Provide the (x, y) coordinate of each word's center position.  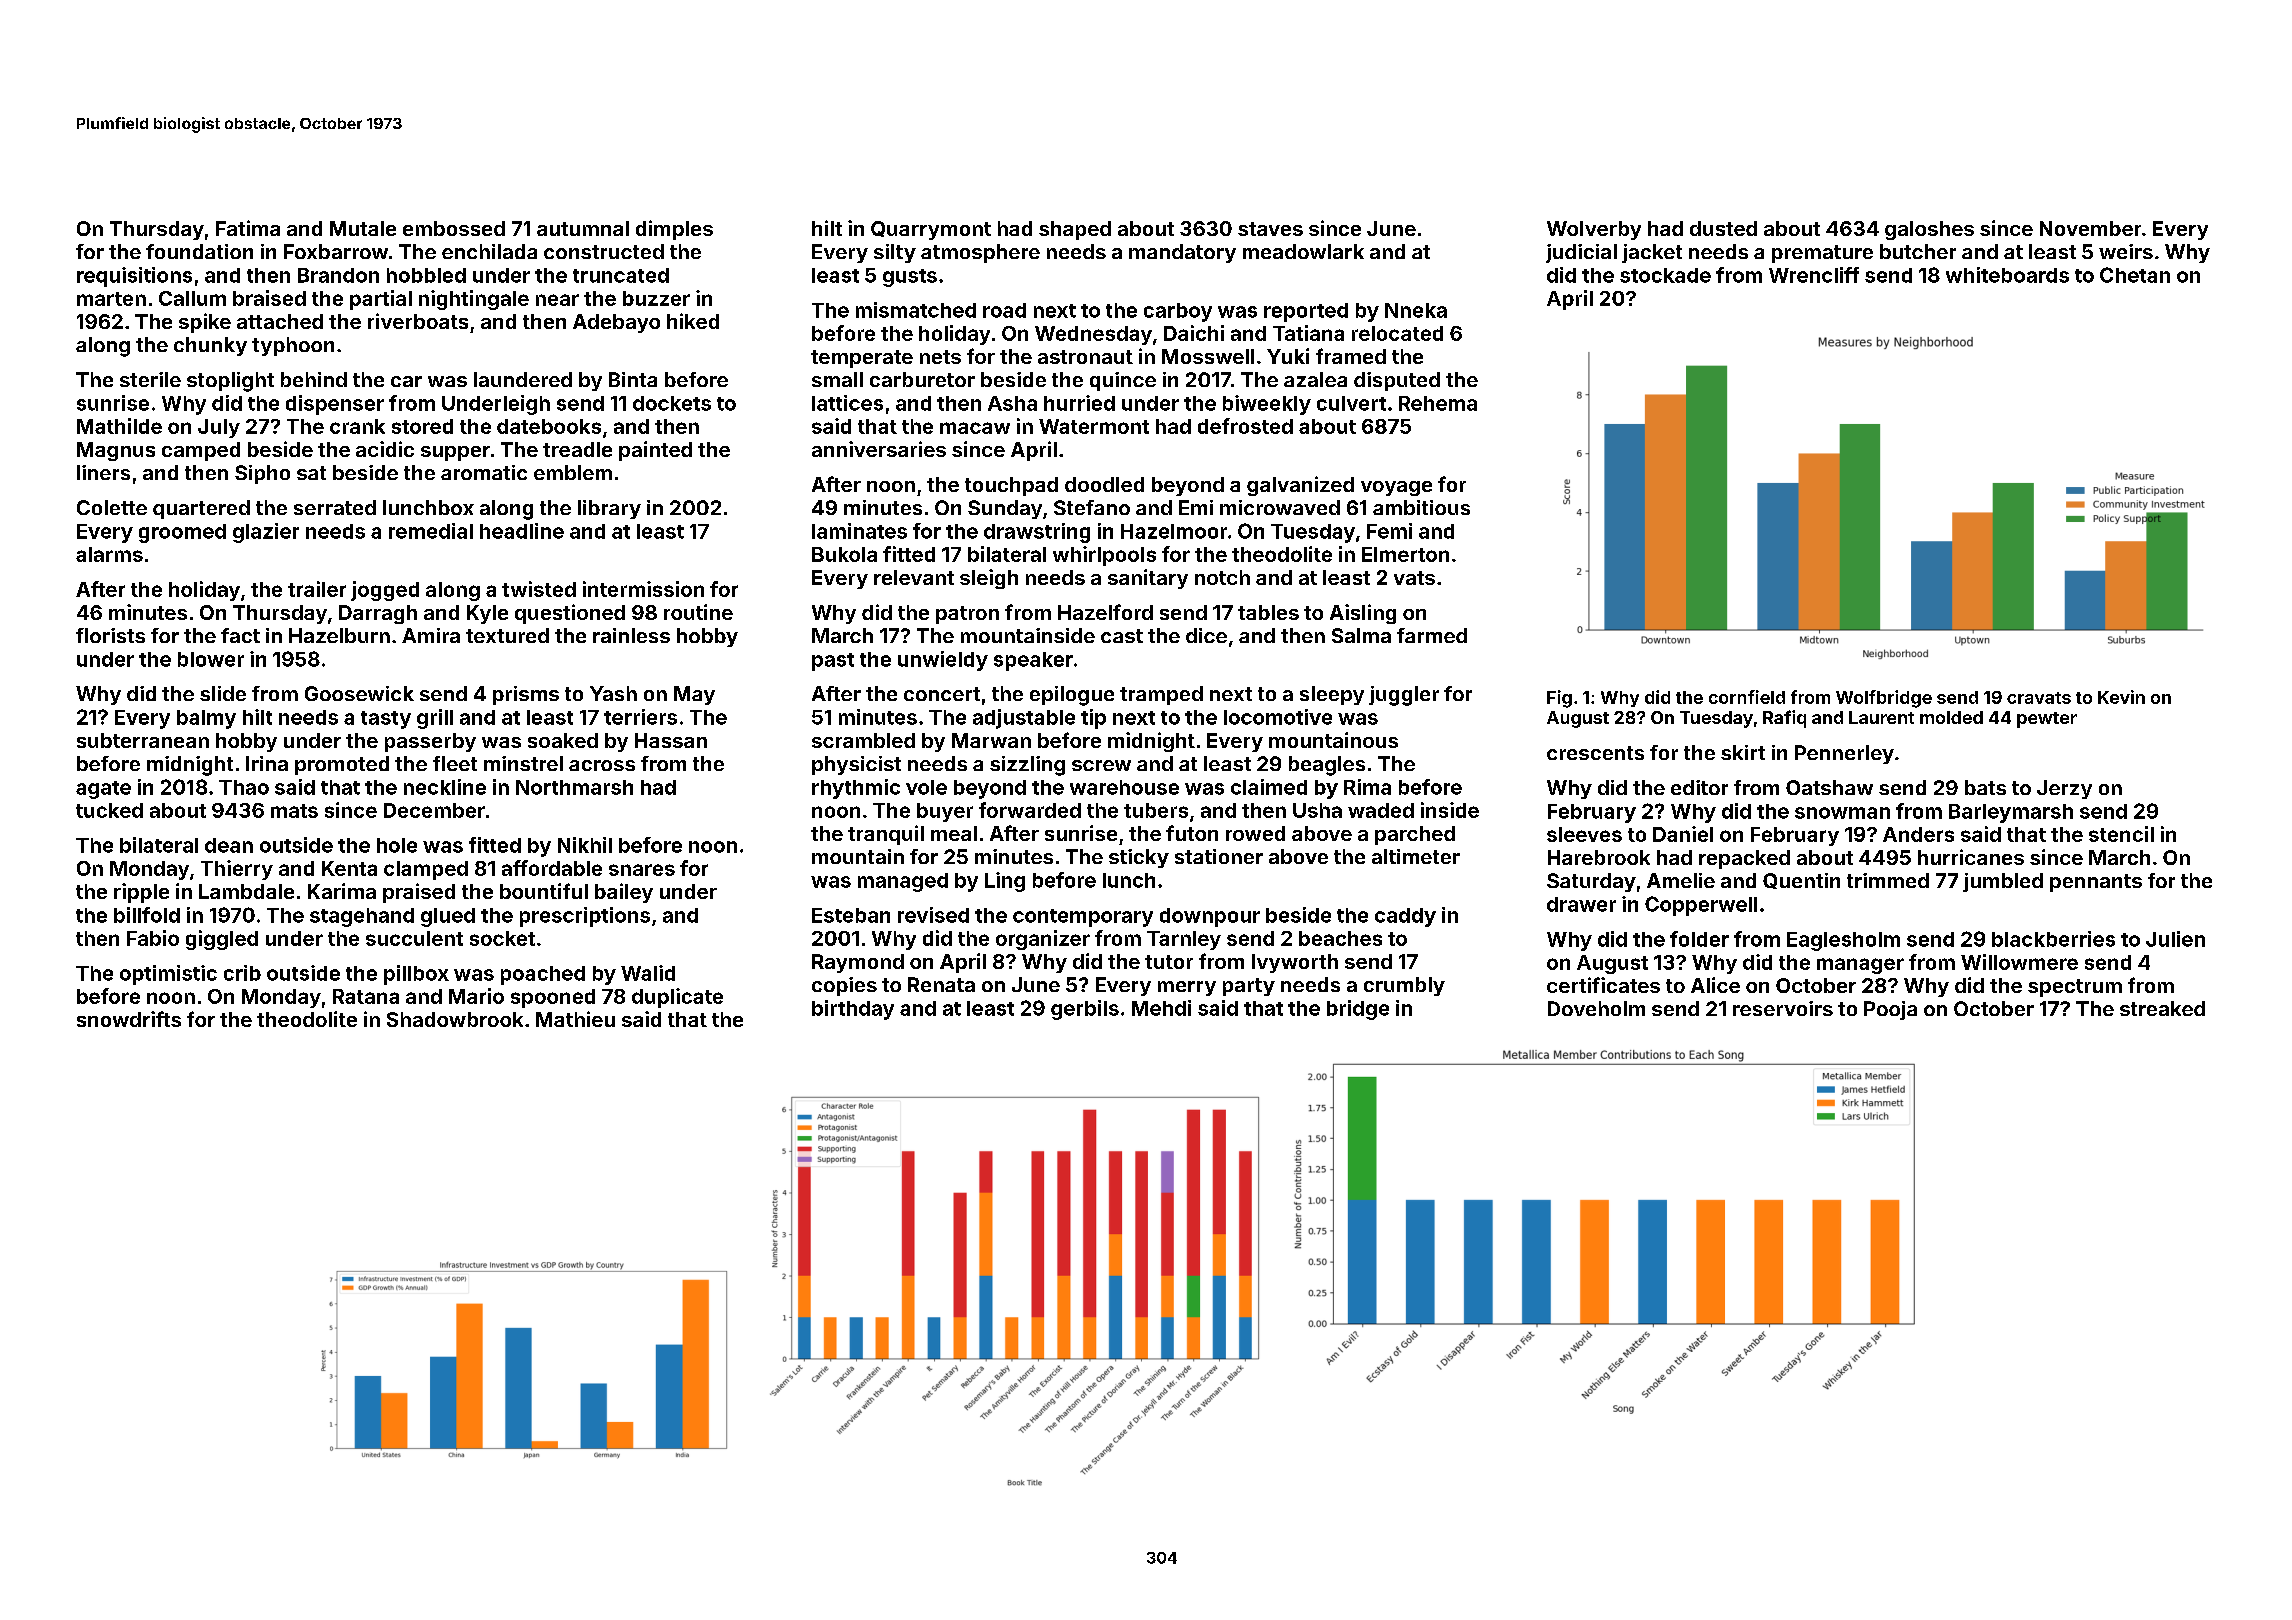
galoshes (1929, 230)
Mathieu (575, 1019)
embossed (454, 228)
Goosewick (359, 693)
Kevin (2121, 697)
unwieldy (943, 661)
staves (1270, 229)
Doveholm (1596, 1008)
